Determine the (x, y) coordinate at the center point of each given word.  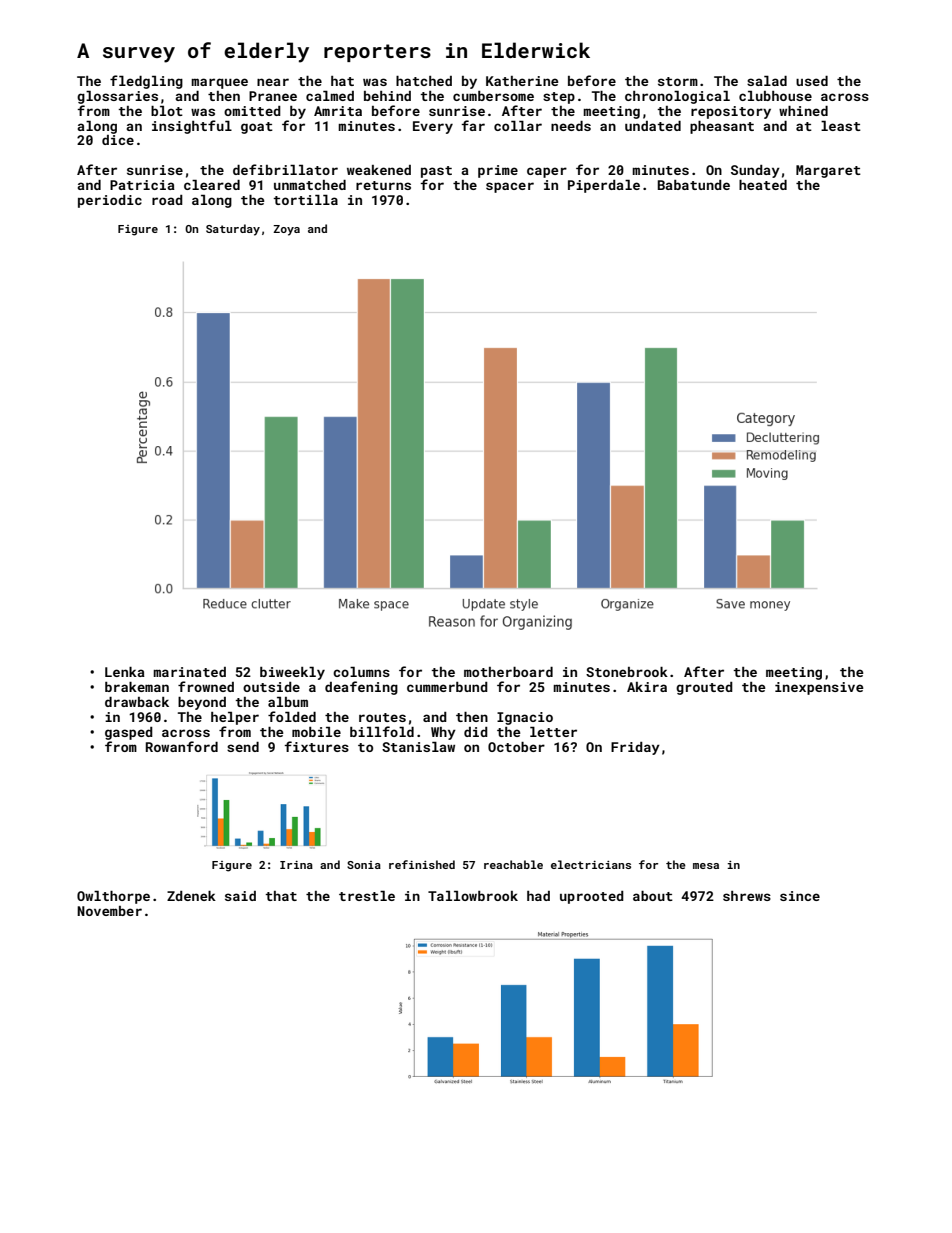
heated (763, 185)
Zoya (286, 230)
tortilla (305, 200)
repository (731, 112)
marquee (219, 83)
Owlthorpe (113, 897)
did (476, 732)
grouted (704, 688)
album (288, 702)
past (436, 172)
